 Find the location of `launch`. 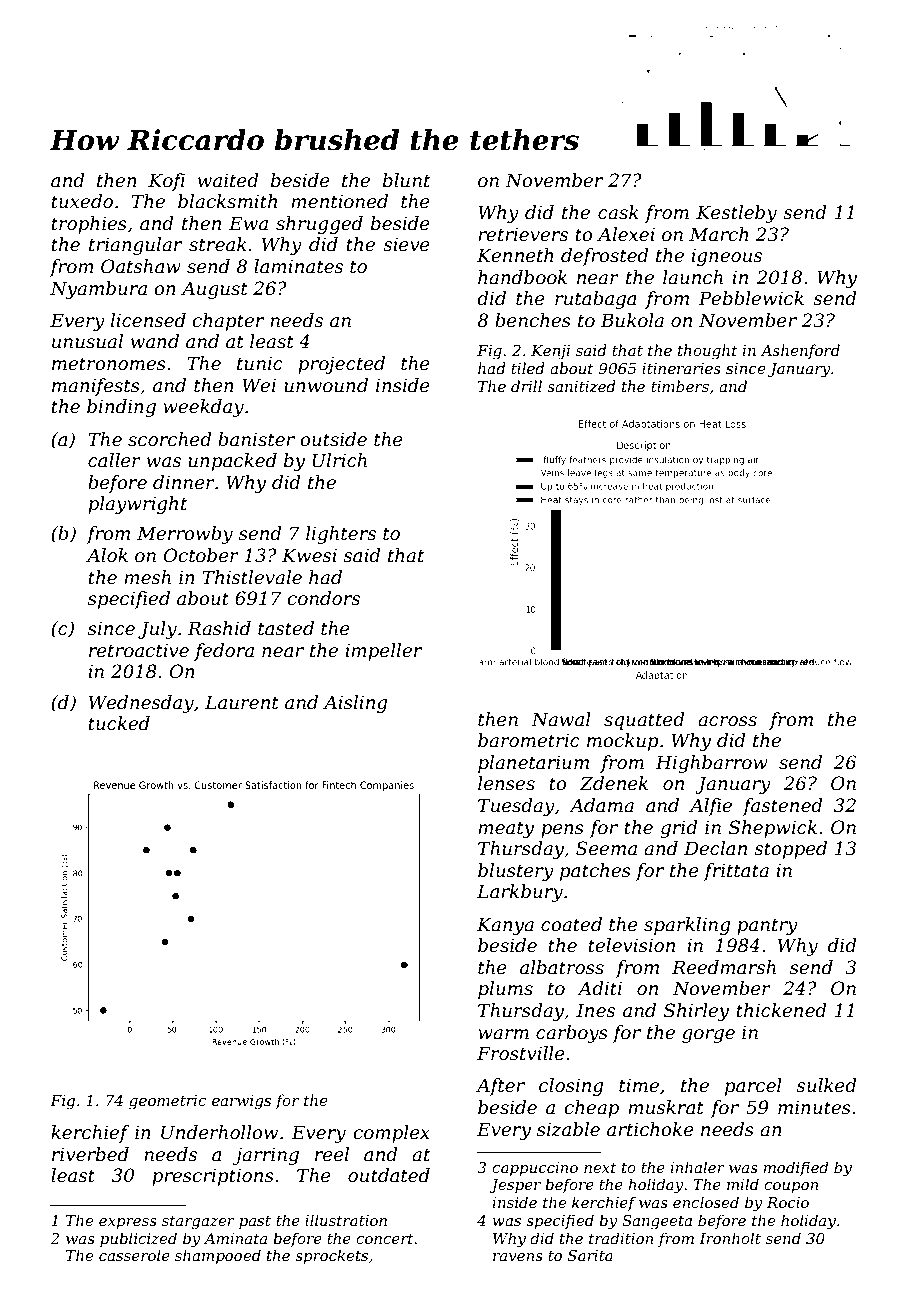

launch is located at coordinates (693, 277).
